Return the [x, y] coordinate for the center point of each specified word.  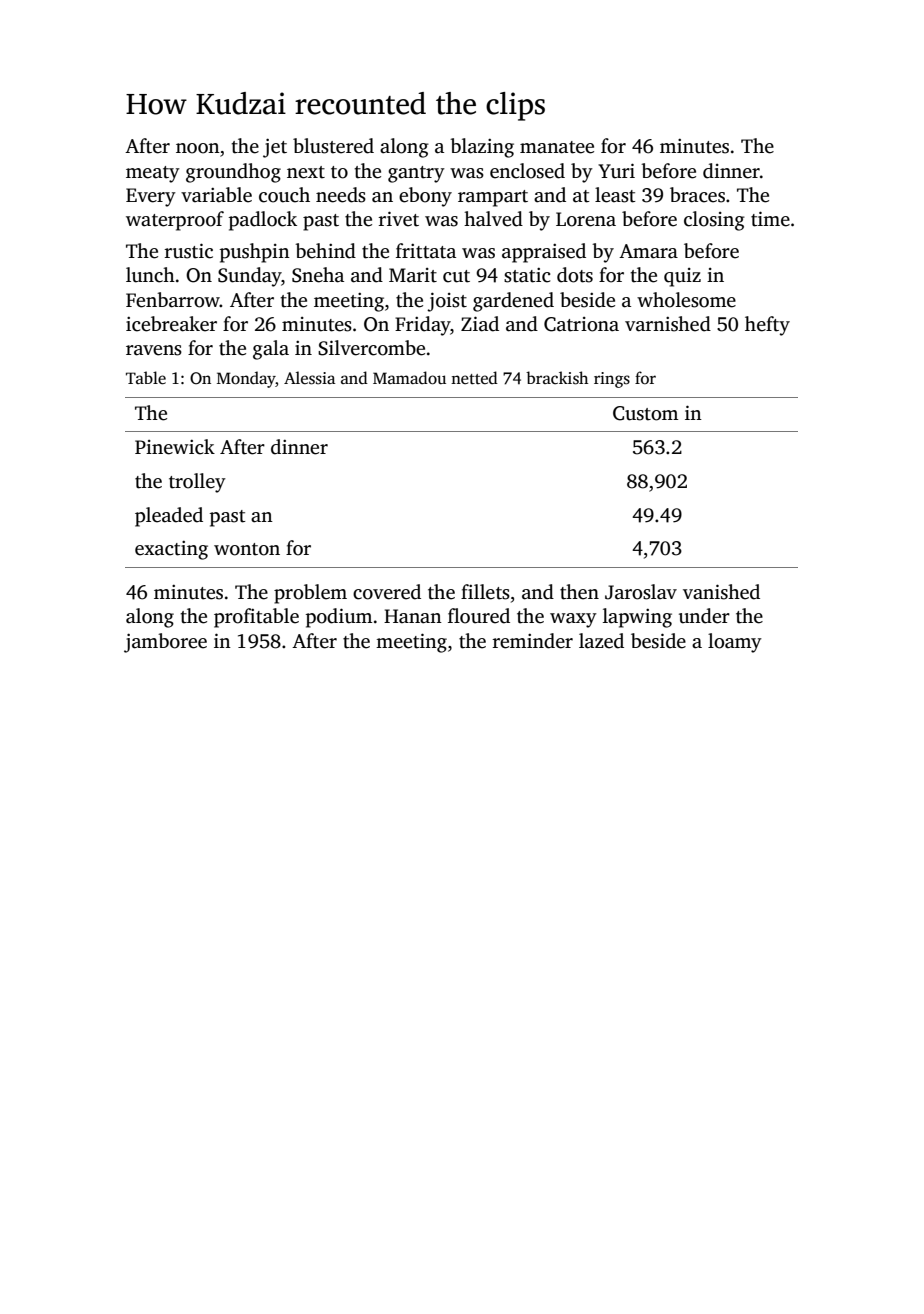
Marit [413, 275]
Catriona [581, 324]
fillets [485, 592]
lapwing [637, 618]
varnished [668, 324]
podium [339, 618]
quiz [682, 277]
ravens [154, 350]
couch [284, 195]
